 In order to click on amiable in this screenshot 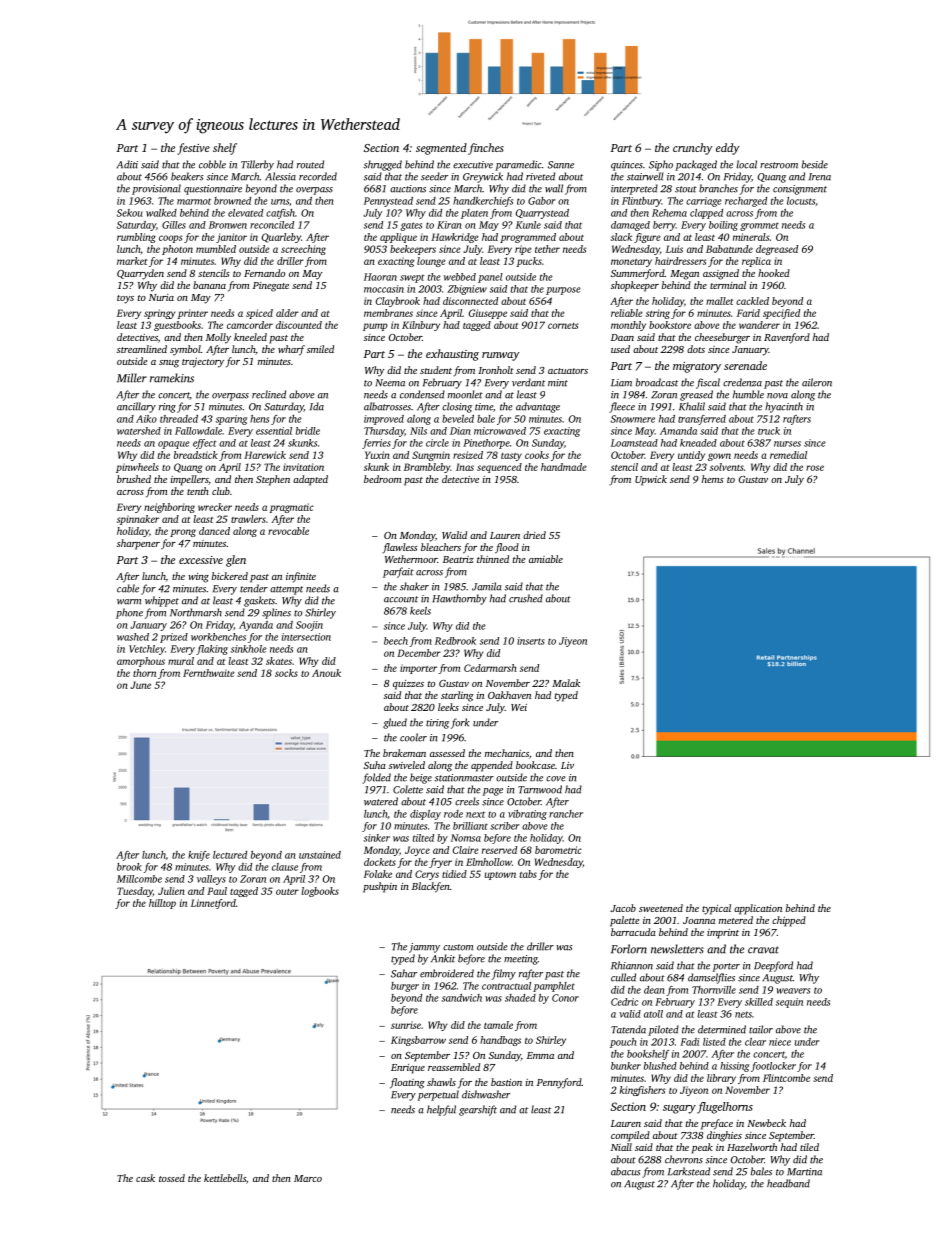, I will do `click(546, 559)`.
